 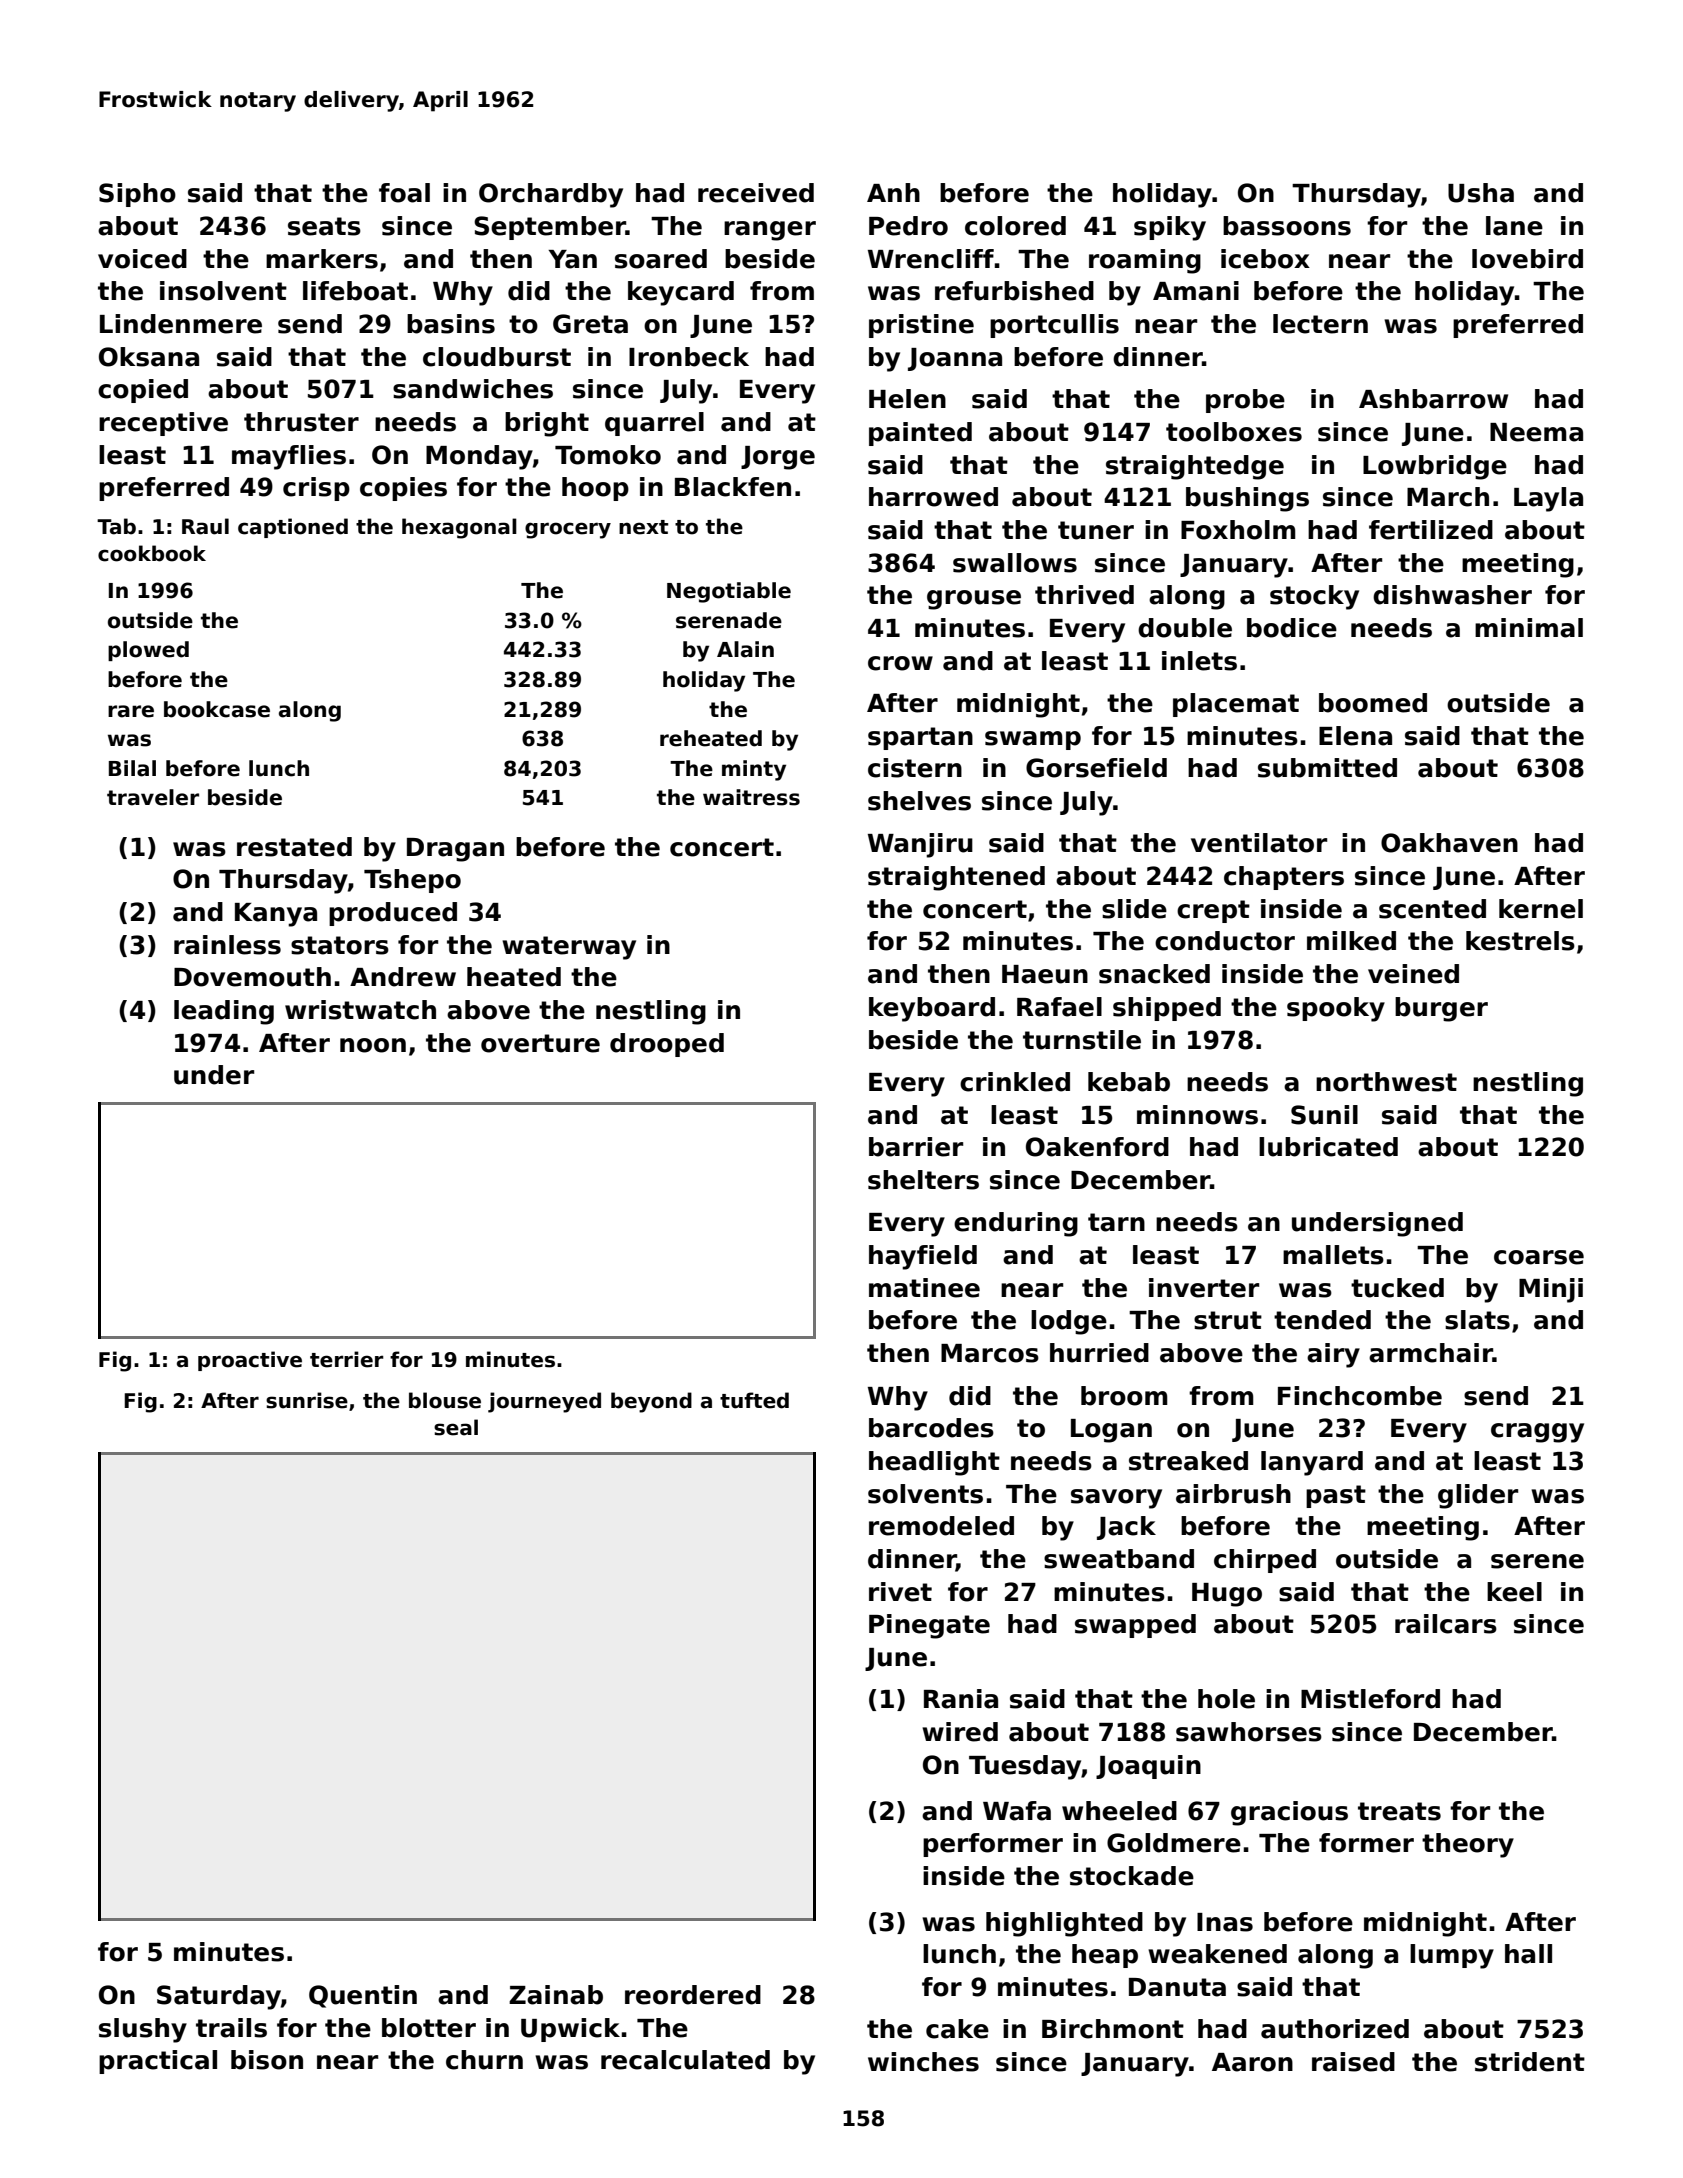 I want to click on reordered, so click(x=693, y=1995).
